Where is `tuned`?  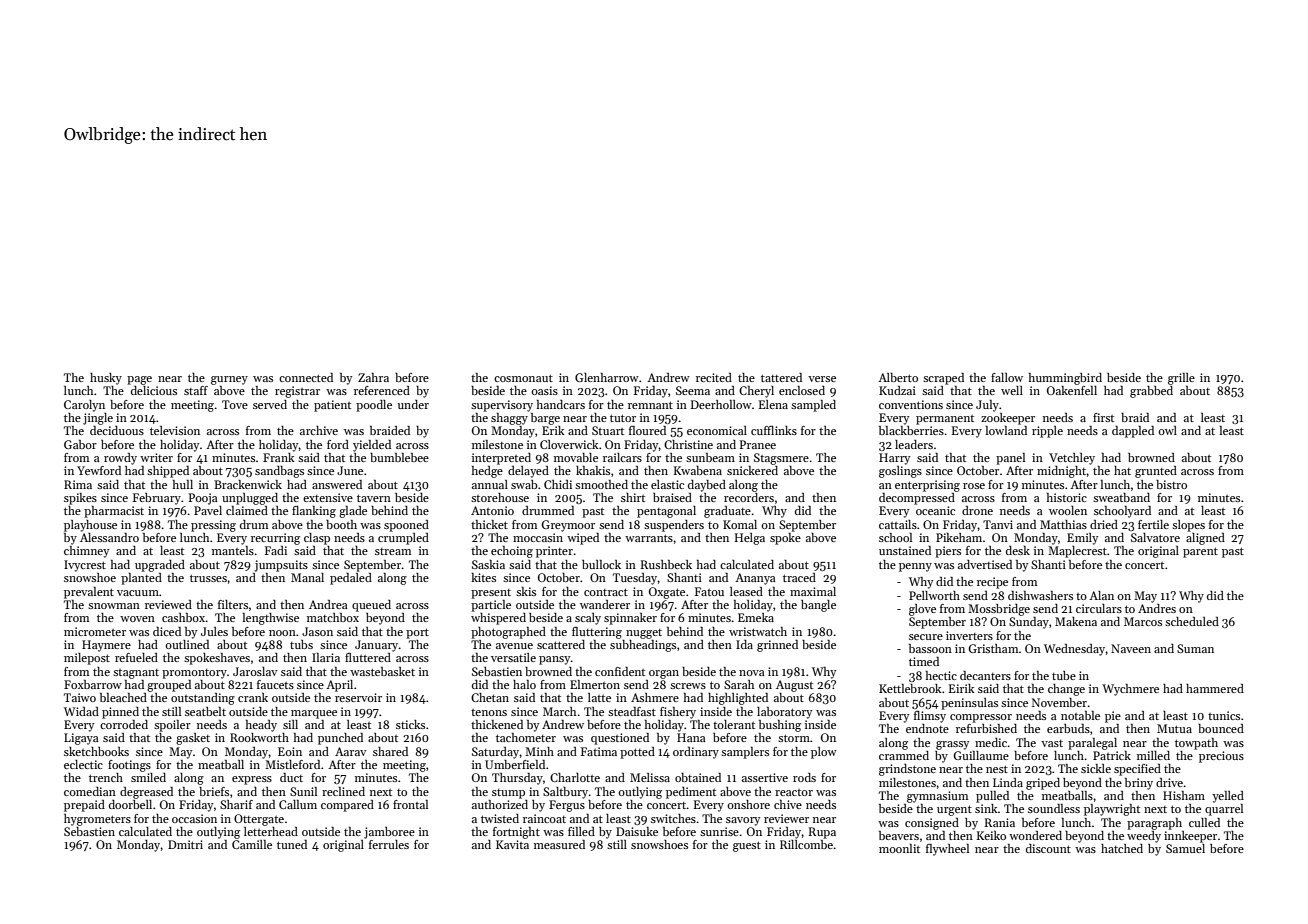 tuned is located at coordinates (292, 844).
